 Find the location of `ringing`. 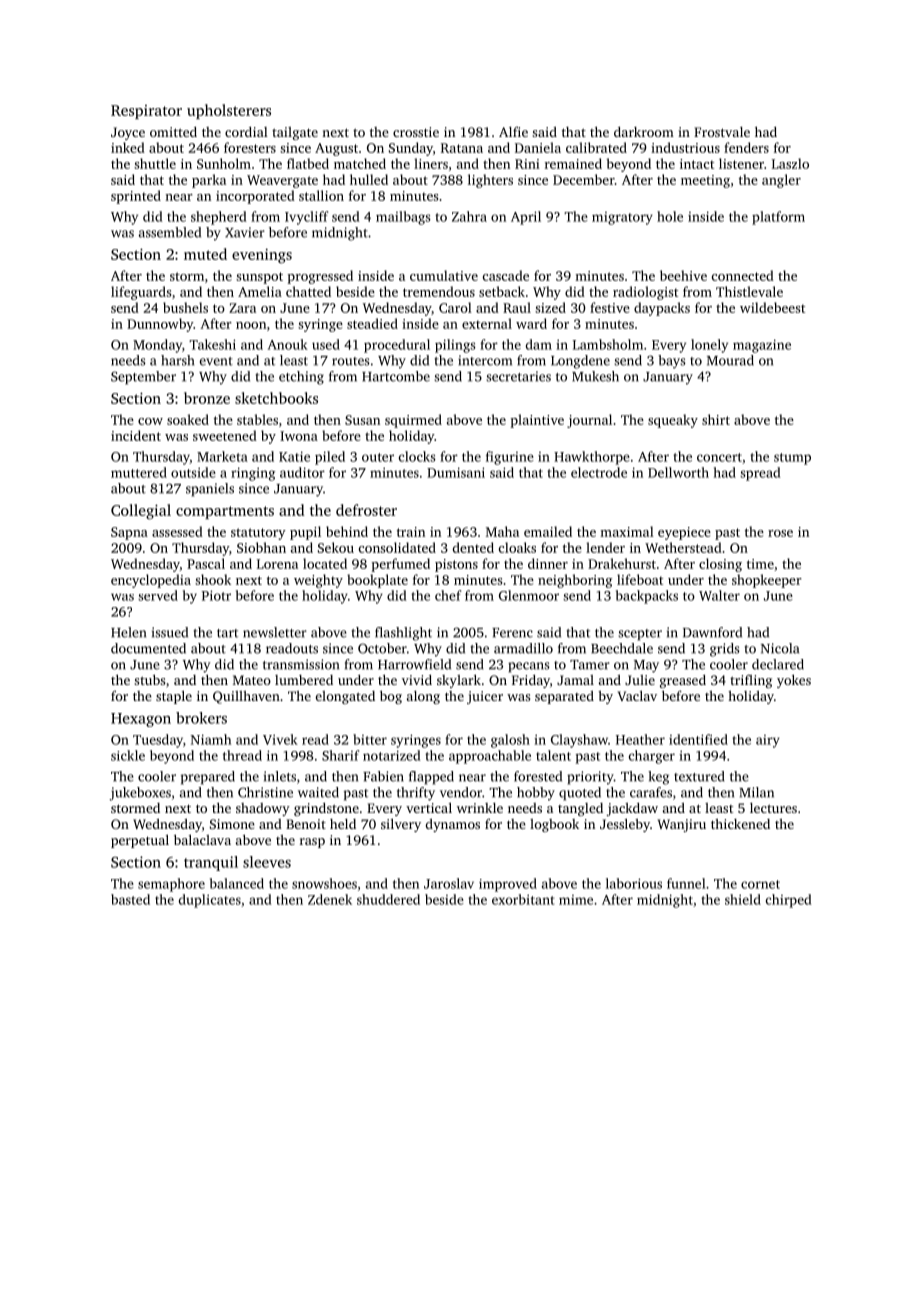

ringing is located at coordinates (253, 474).
